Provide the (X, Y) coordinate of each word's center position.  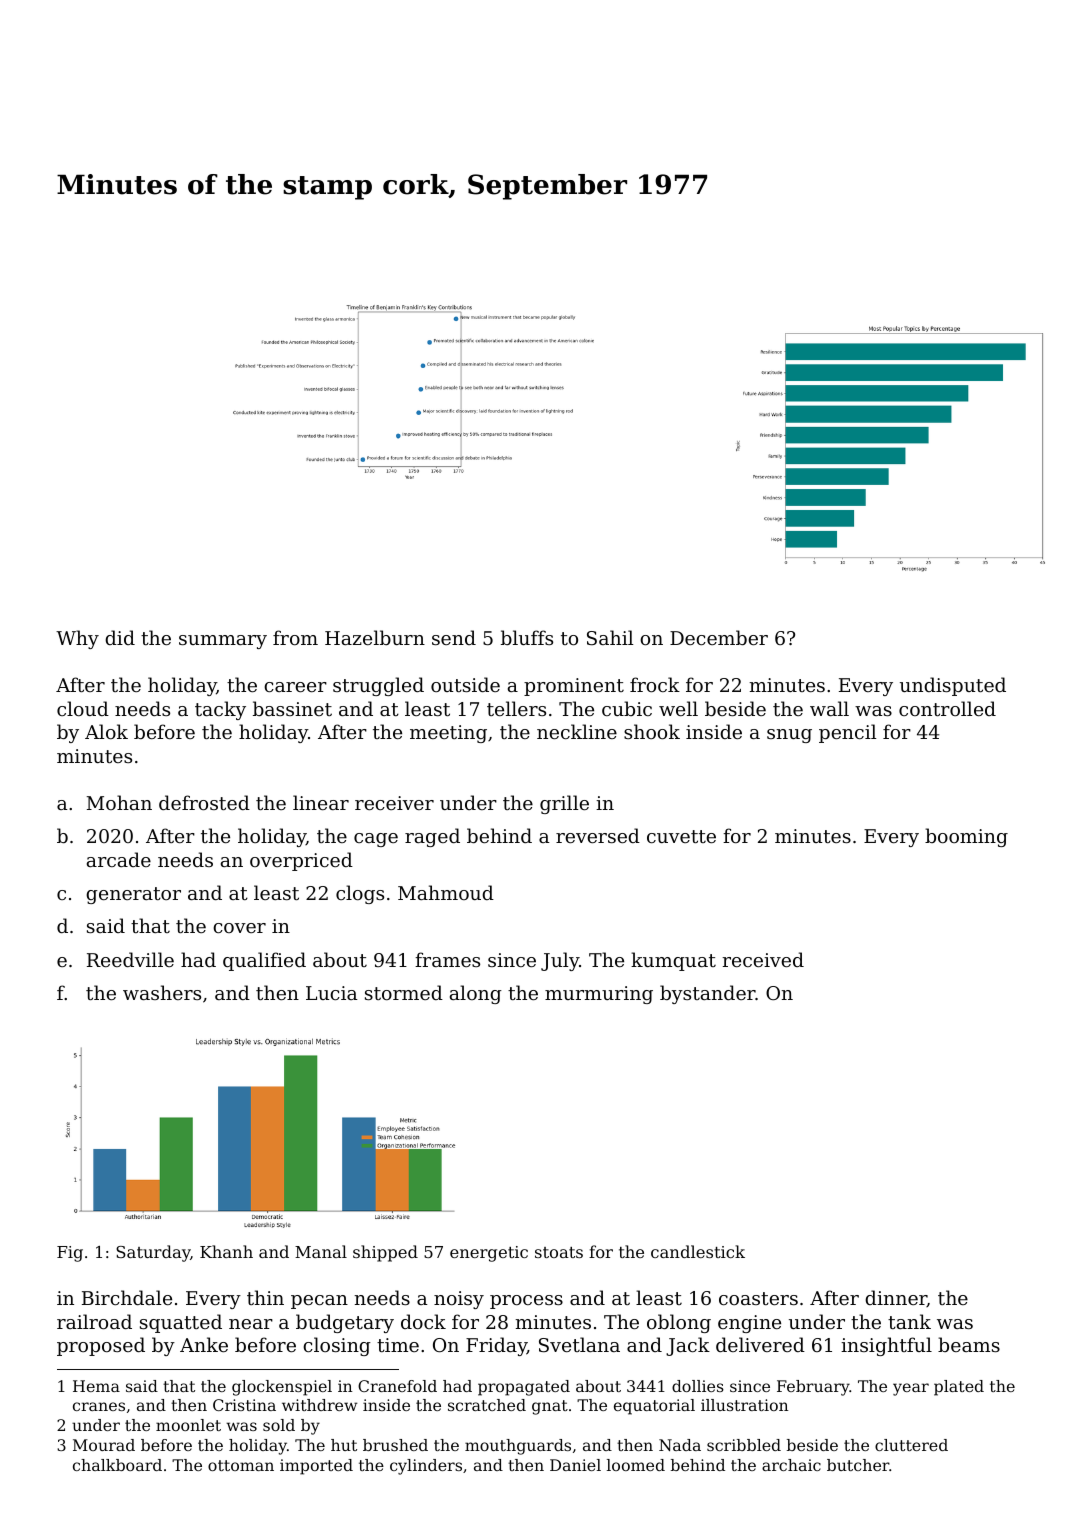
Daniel (575, 1465)
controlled (947, 708)
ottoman (241, 1465)
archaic (791, 1465)
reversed (598, 835)
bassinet (292, 708)
